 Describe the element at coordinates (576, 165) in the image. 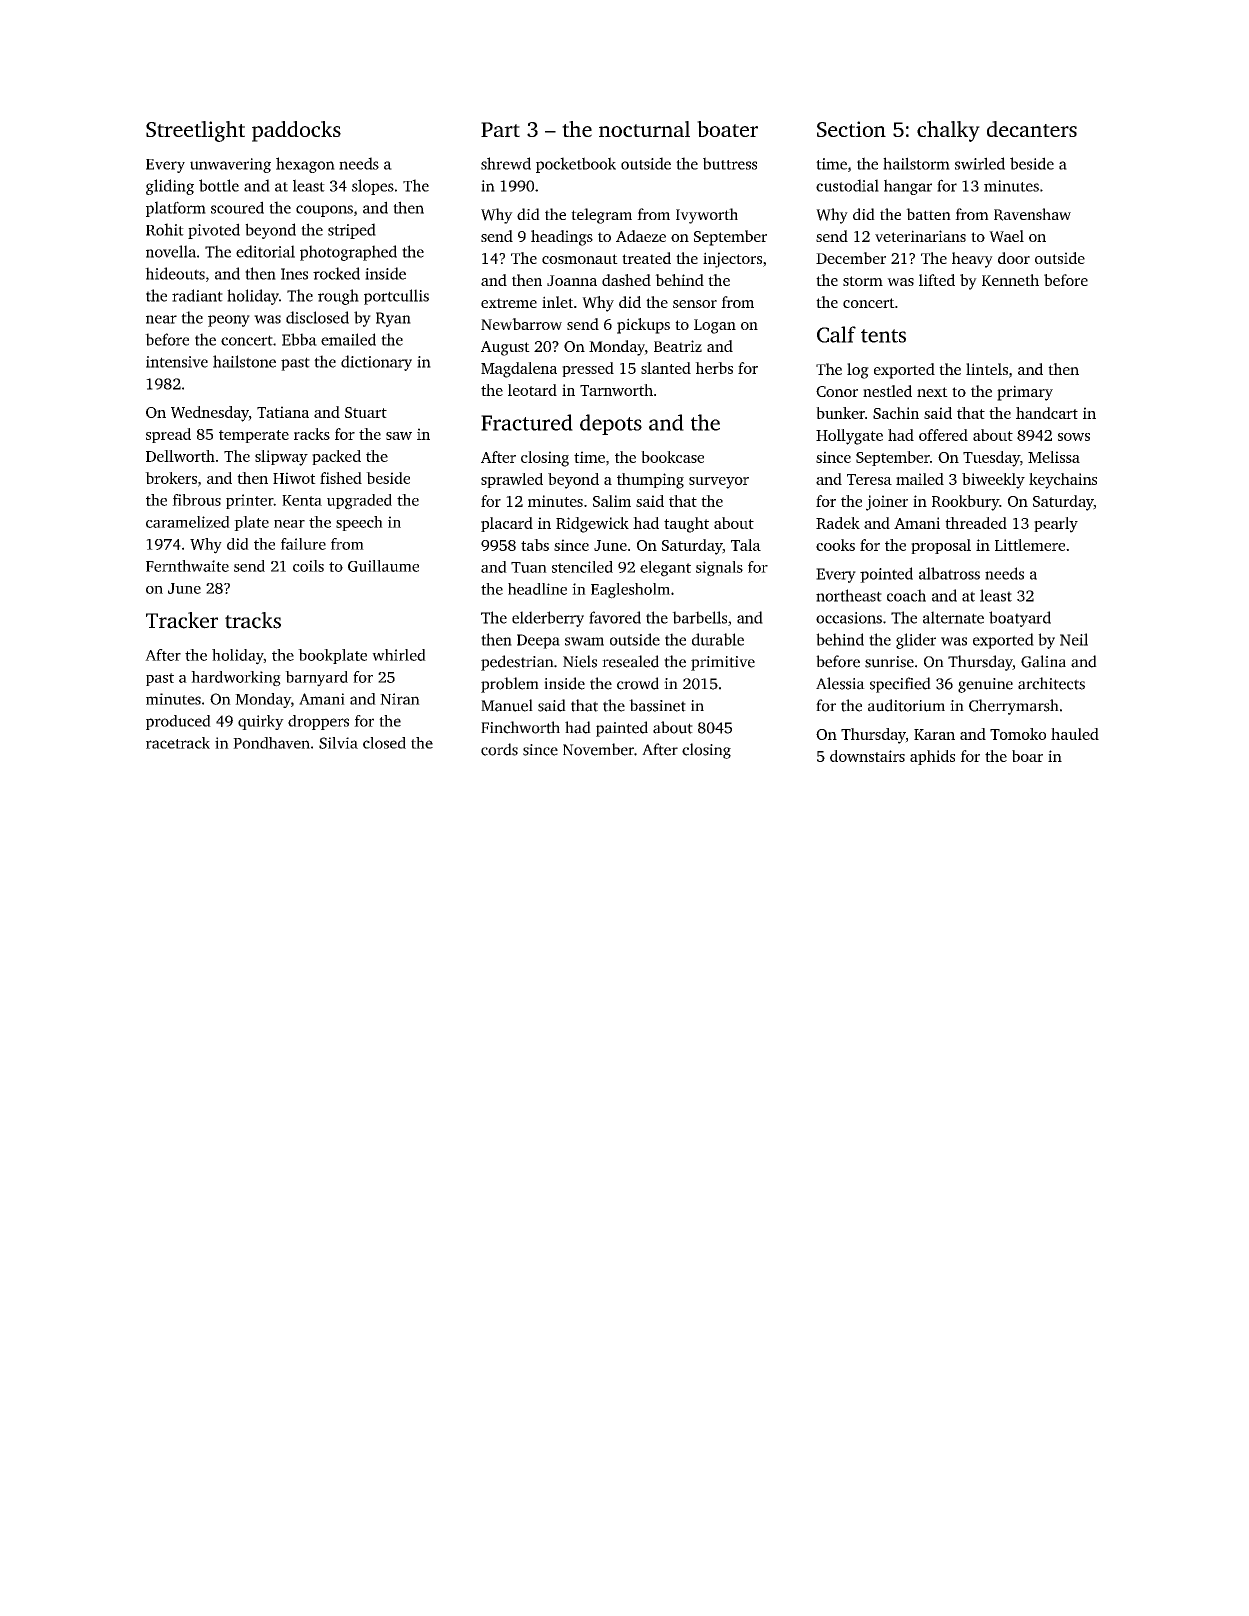

I see `pocketbook` at that location.
